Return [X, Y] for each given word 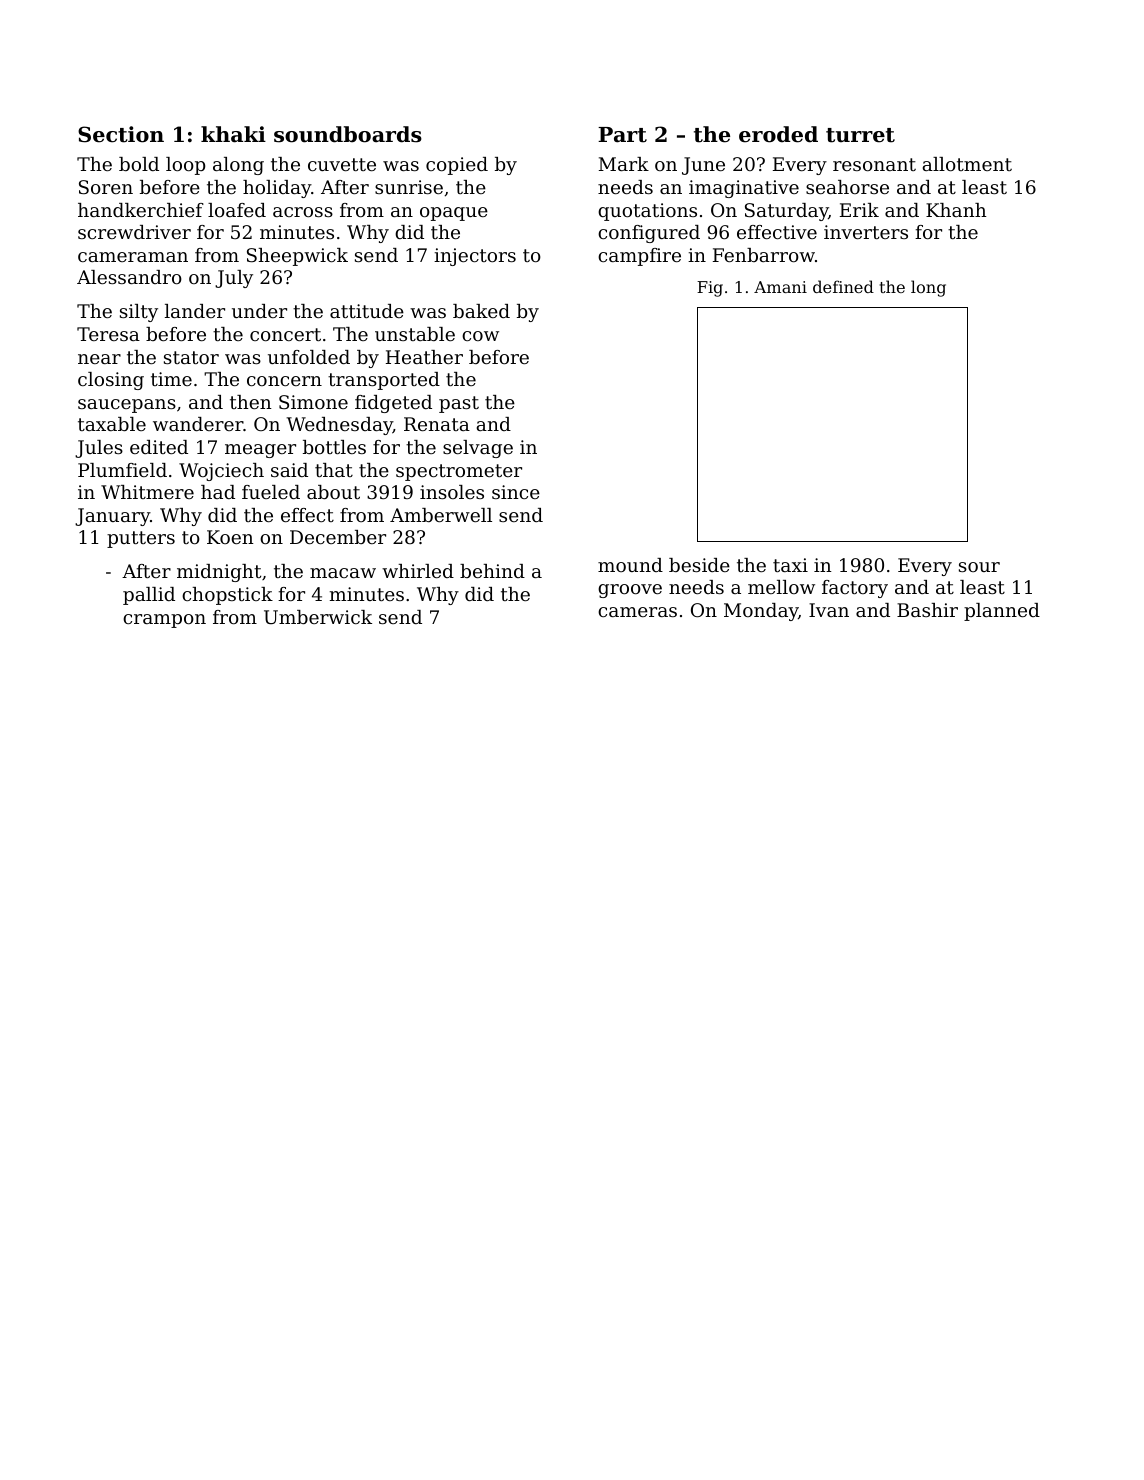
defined [843, 286]
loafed [237, 210]
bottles [334, 447]
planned [1002, 612]
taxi [790, 565]
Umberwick [318, 617]
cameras [637, 612]
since [516, 492]
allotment [967, 164]
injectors [475, 257]
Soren [106, 187]
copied [457, 166]
